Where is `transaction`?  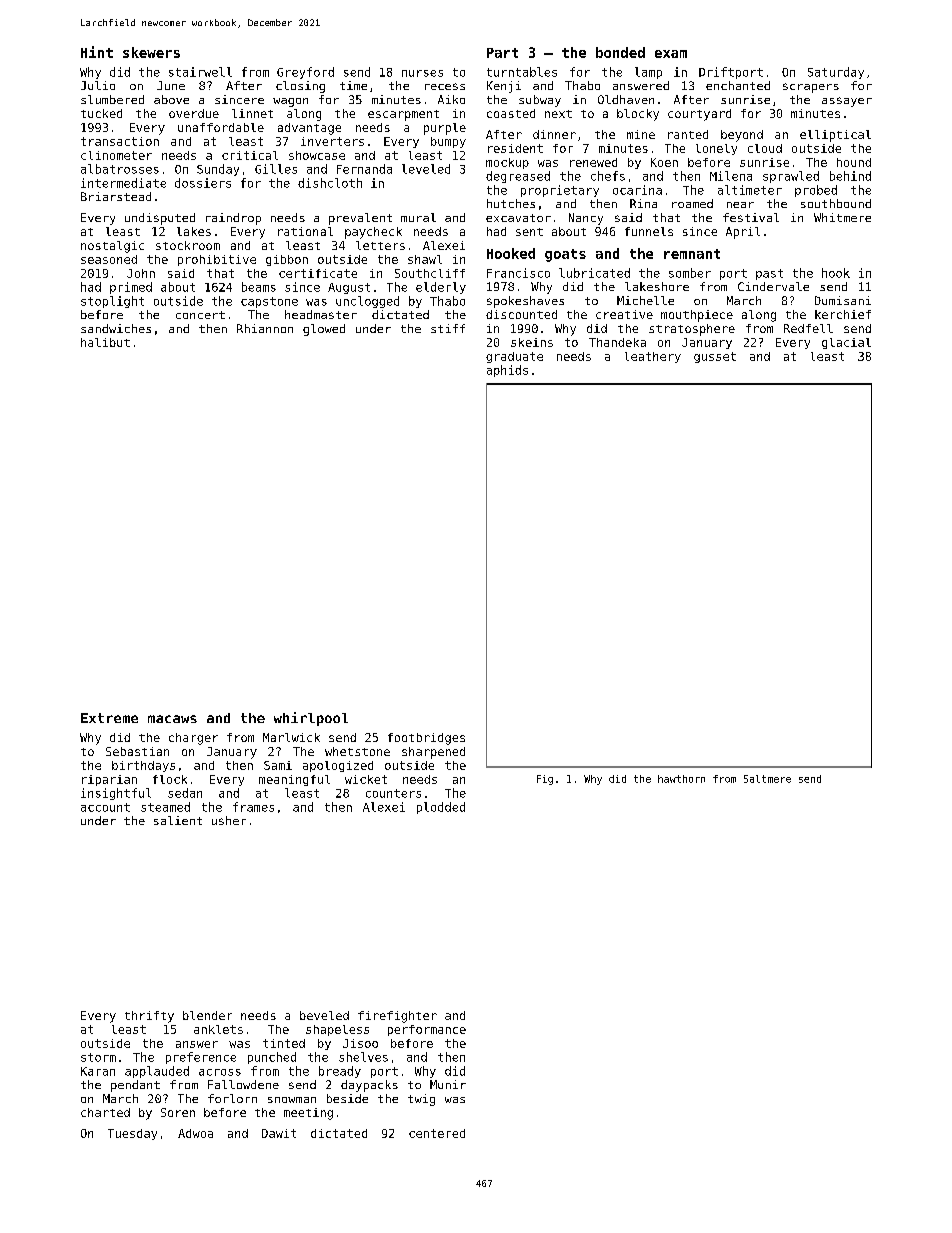 transaction is located at coordinates (120, 141).
